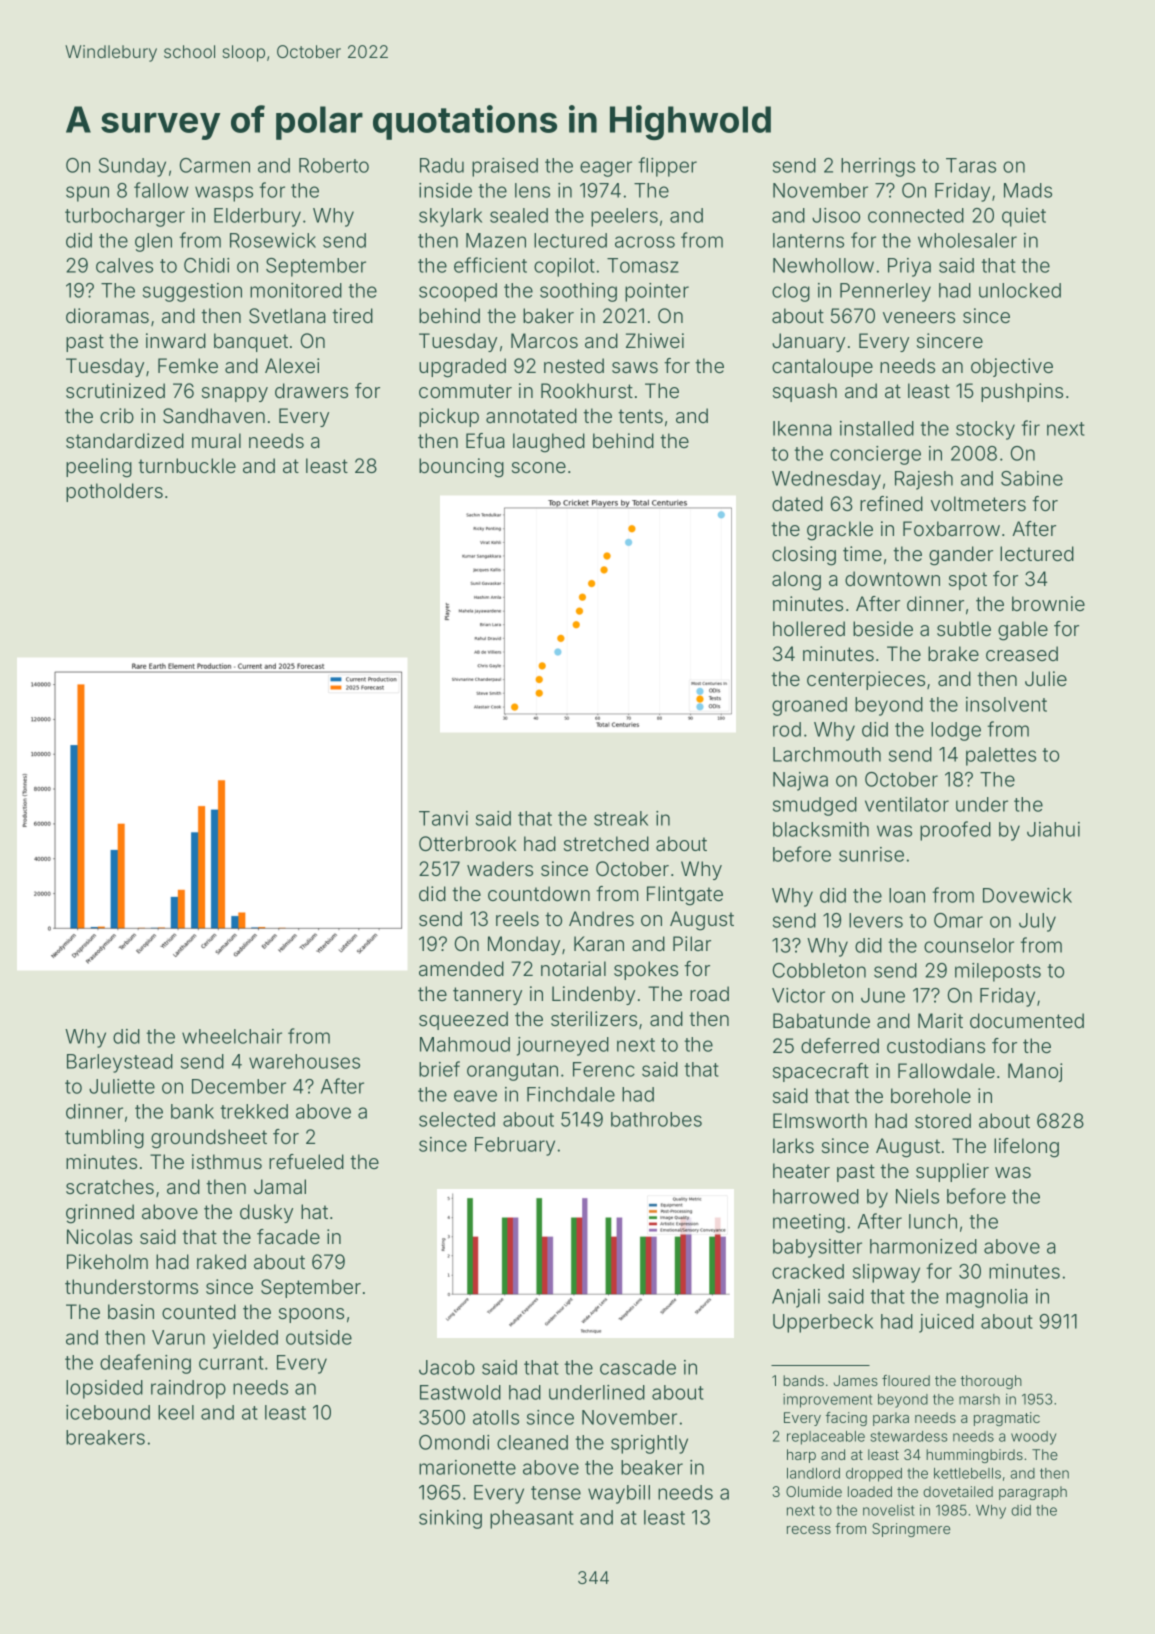 The width and height of the screenshot is (1155, 1634). What do you see at coordinates (187, 465) in the screenshot?
I see `turnbuckle` at bounding box center [187, 465].
